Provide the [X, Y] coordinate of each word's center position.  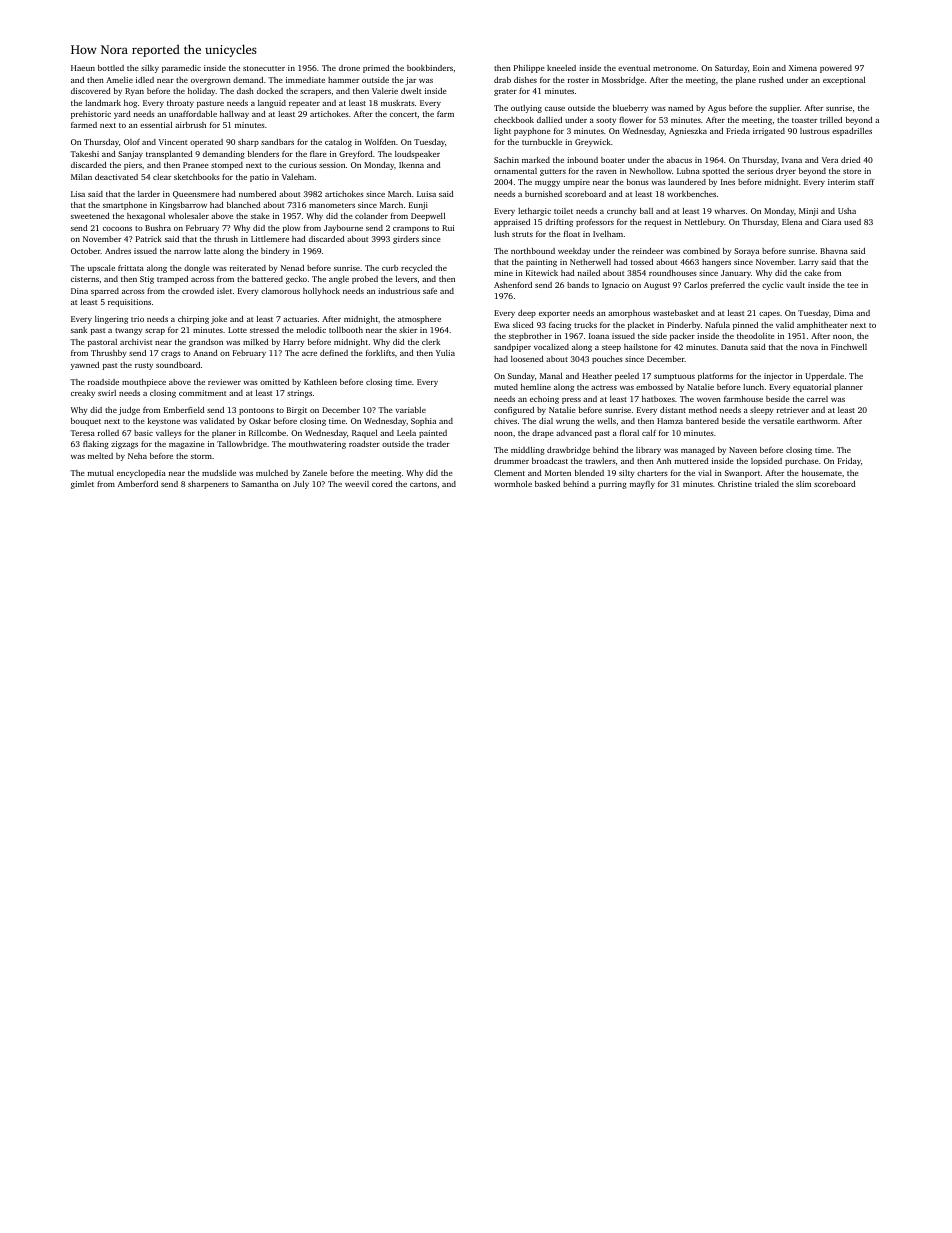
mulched [272, 473]
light [502, 132]
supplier [785, 109]
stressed [264, 330]
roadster [364, 444]
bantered [702, 421]
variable [411, 410]
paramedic [181, 69]
